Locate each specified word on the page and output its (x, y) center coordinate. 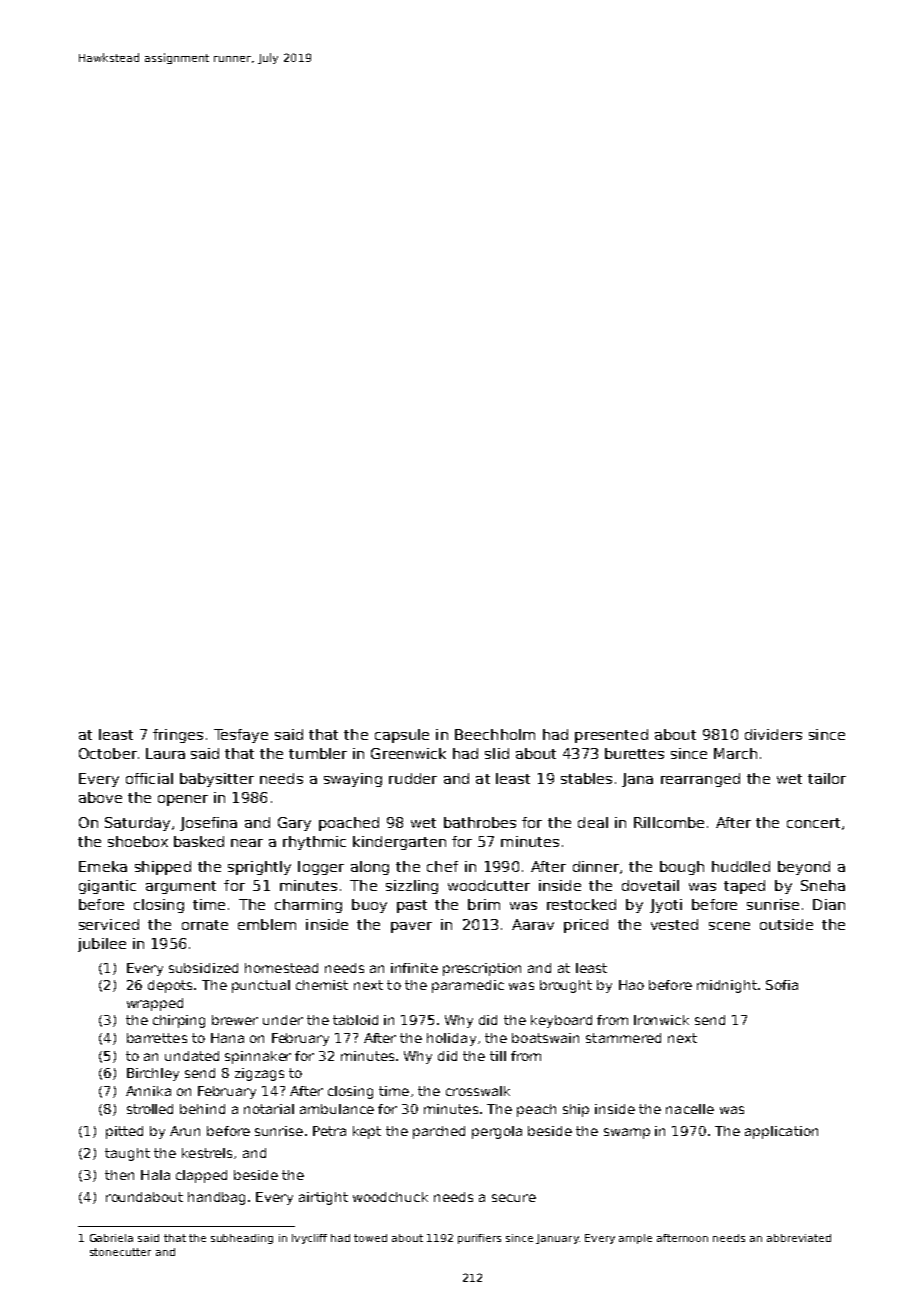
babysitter (217, 780)
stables (586, 778)
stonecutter (120, 1252)
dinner (596, 866)
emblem (267, 924)
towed (370, 1238)
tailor (827, 778)
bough (682, 868)
